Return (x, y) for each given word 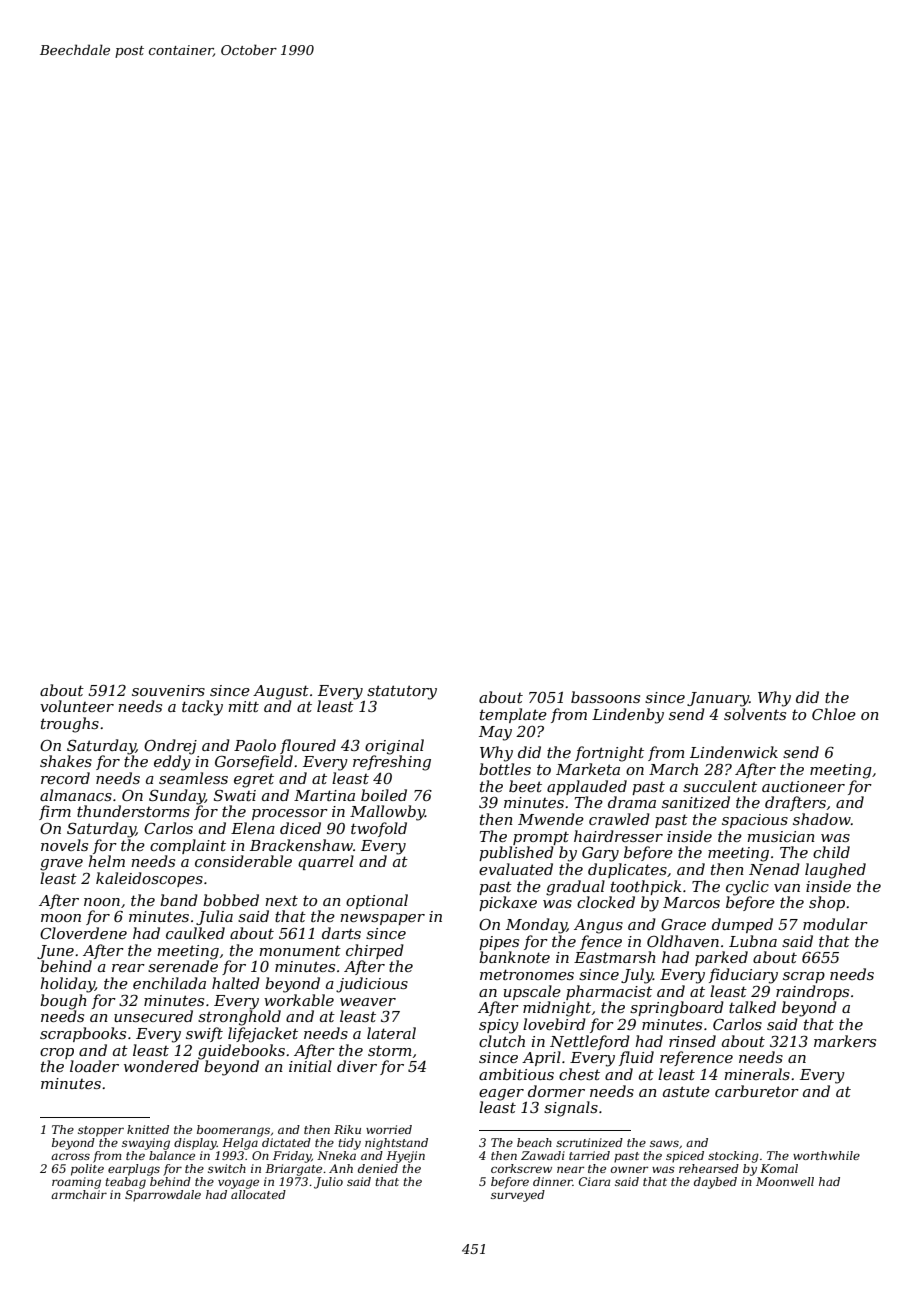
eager (501, 1095)
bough (63, 1002)
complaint (188, 846)
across (70, 1156)
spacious (755, 821)
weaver (368, 1002)
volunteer (77, 706)
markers (845, 1041)
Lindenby (628, 716)
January (718, 699)
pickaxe (508, 903)
